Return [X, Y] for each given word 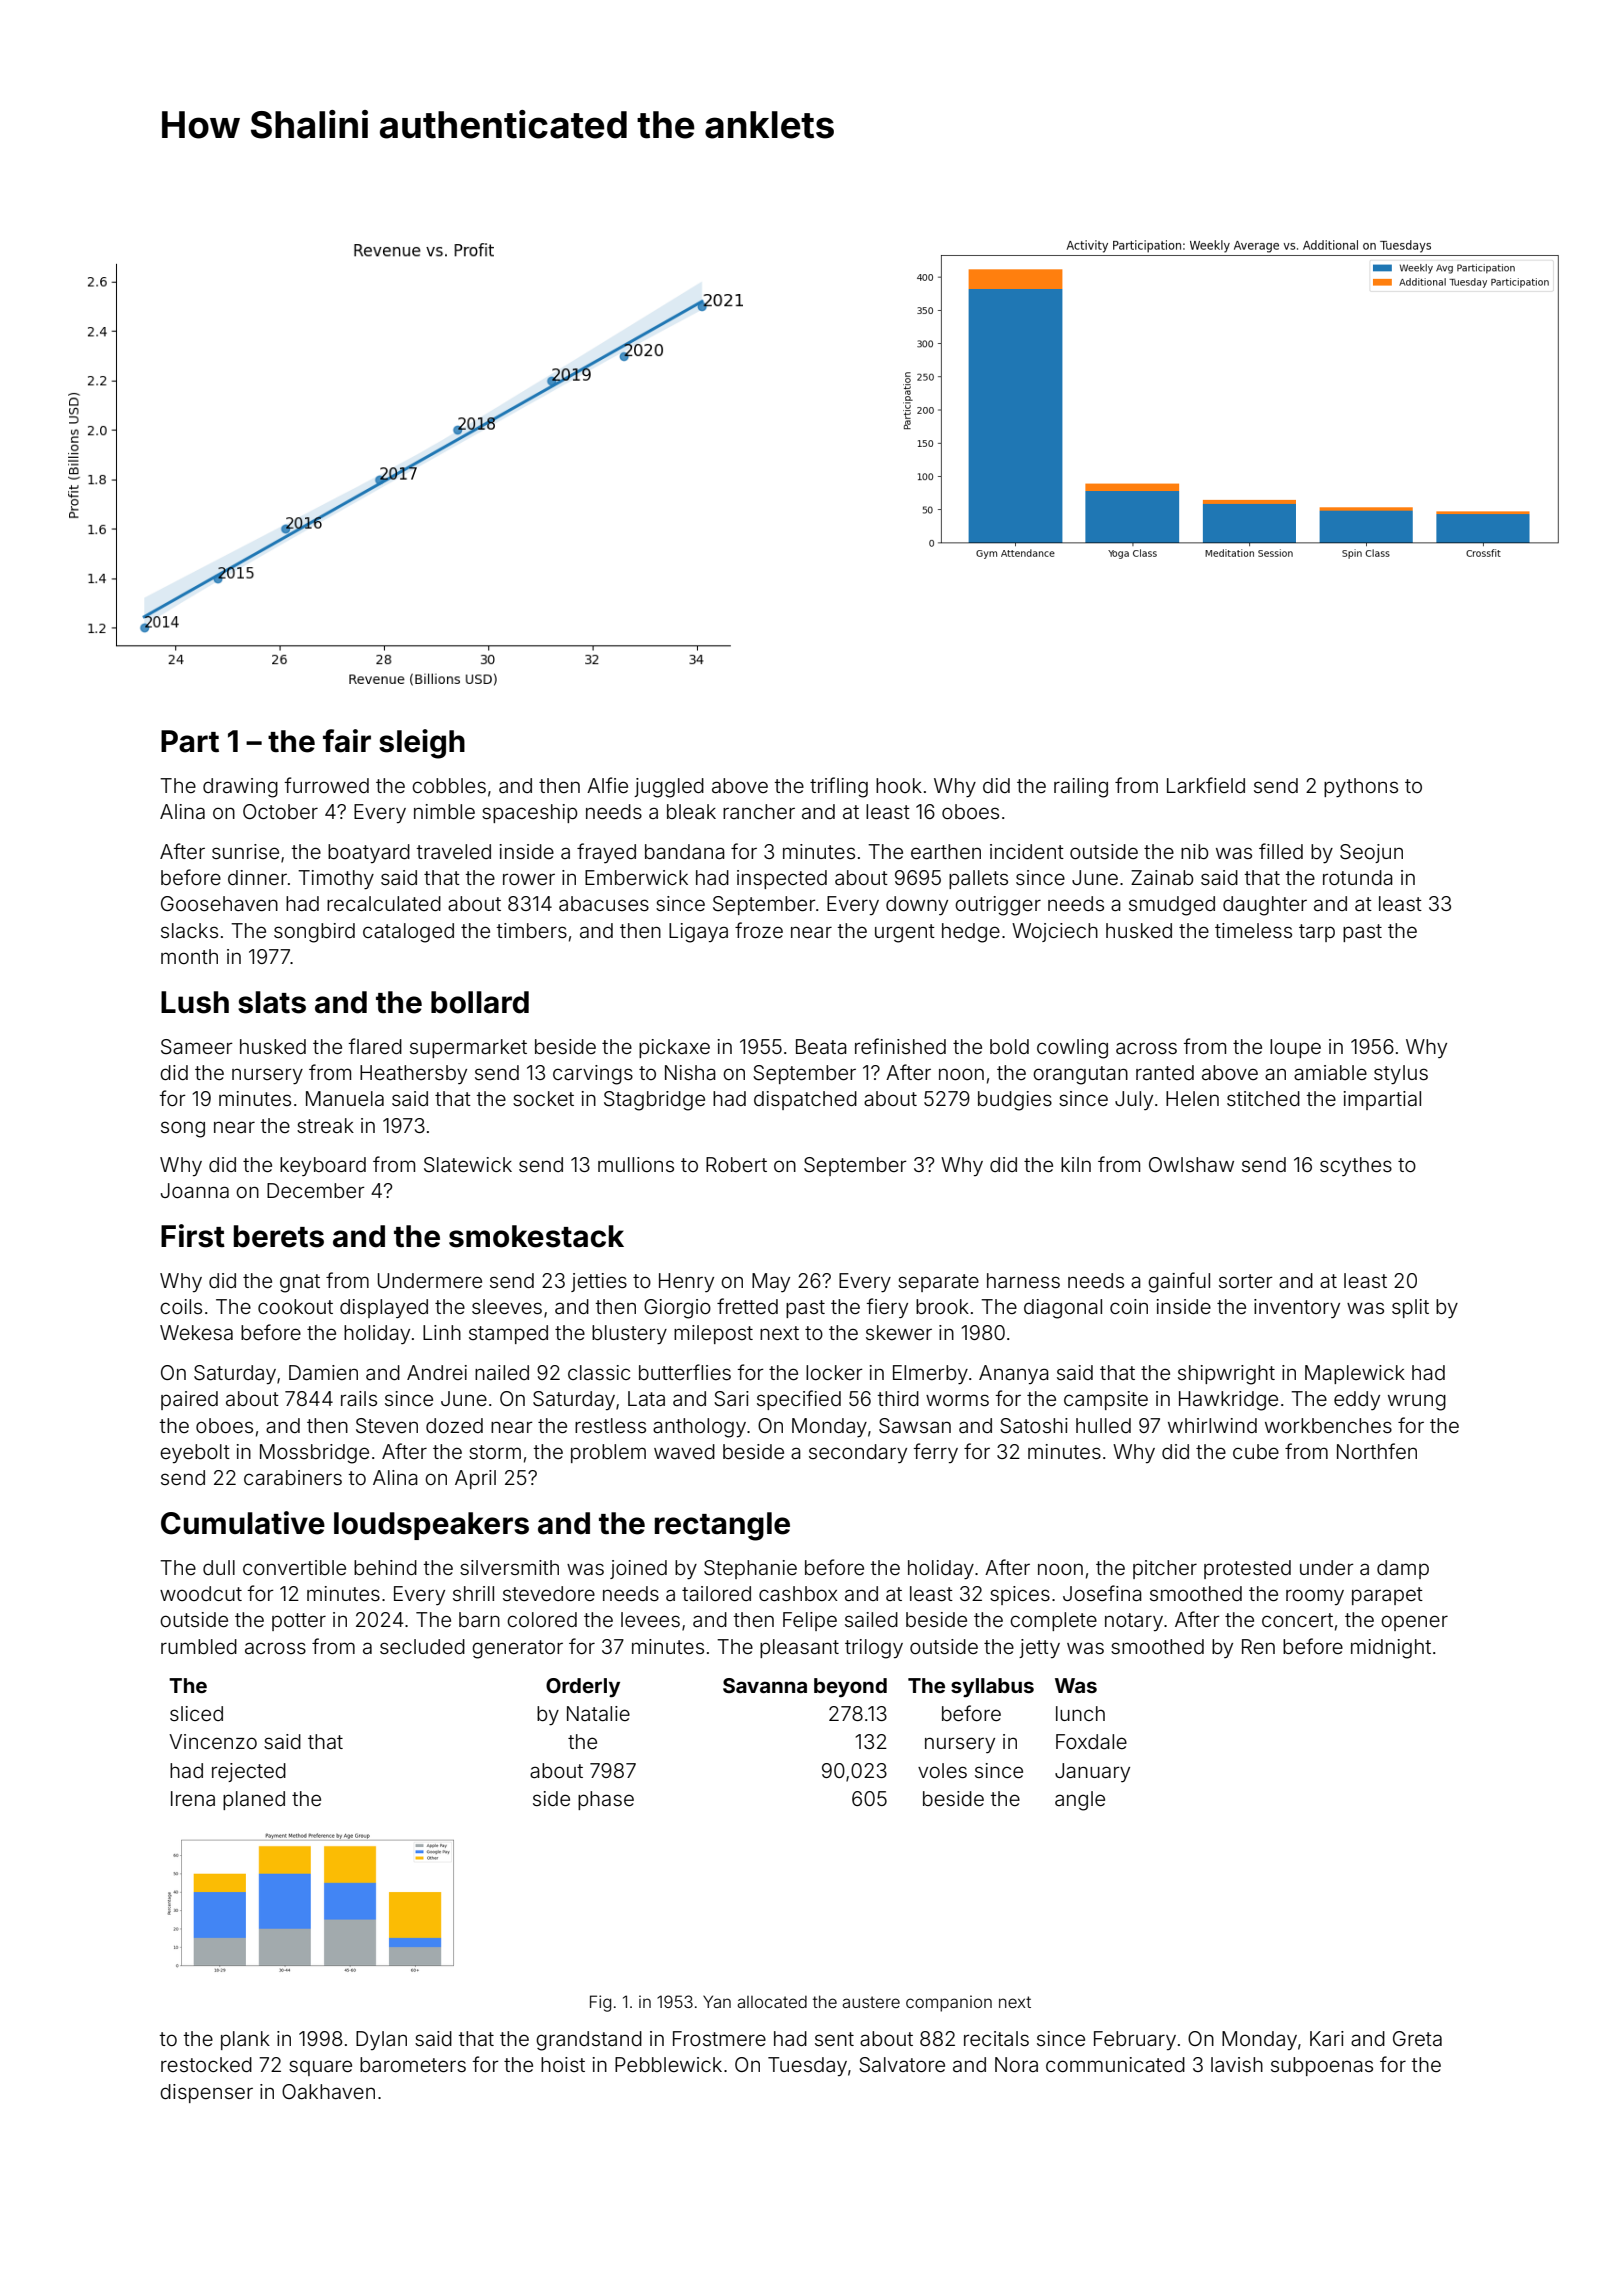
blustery [629, 1334]
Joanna [195, 1190]
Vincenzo [213, 1741]
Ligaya [698, 933]
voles [942, 1770]
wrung [1417, 1402]
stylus [1401, 1074]
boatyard [369, 853]
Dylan [381, 2040]
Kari [1327, 2038]
